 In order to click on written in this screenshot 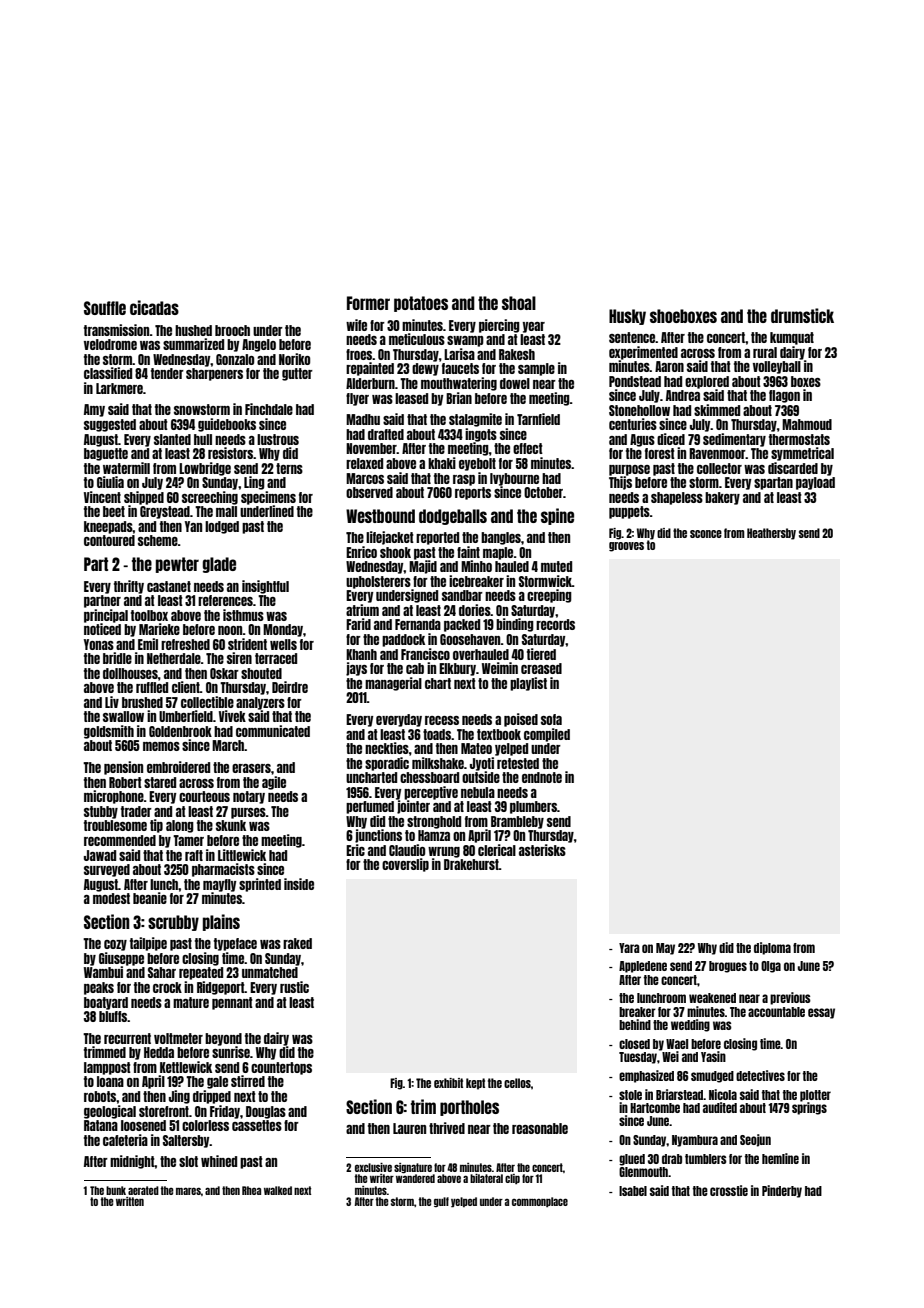, I will do `click(130, 1201)`.
